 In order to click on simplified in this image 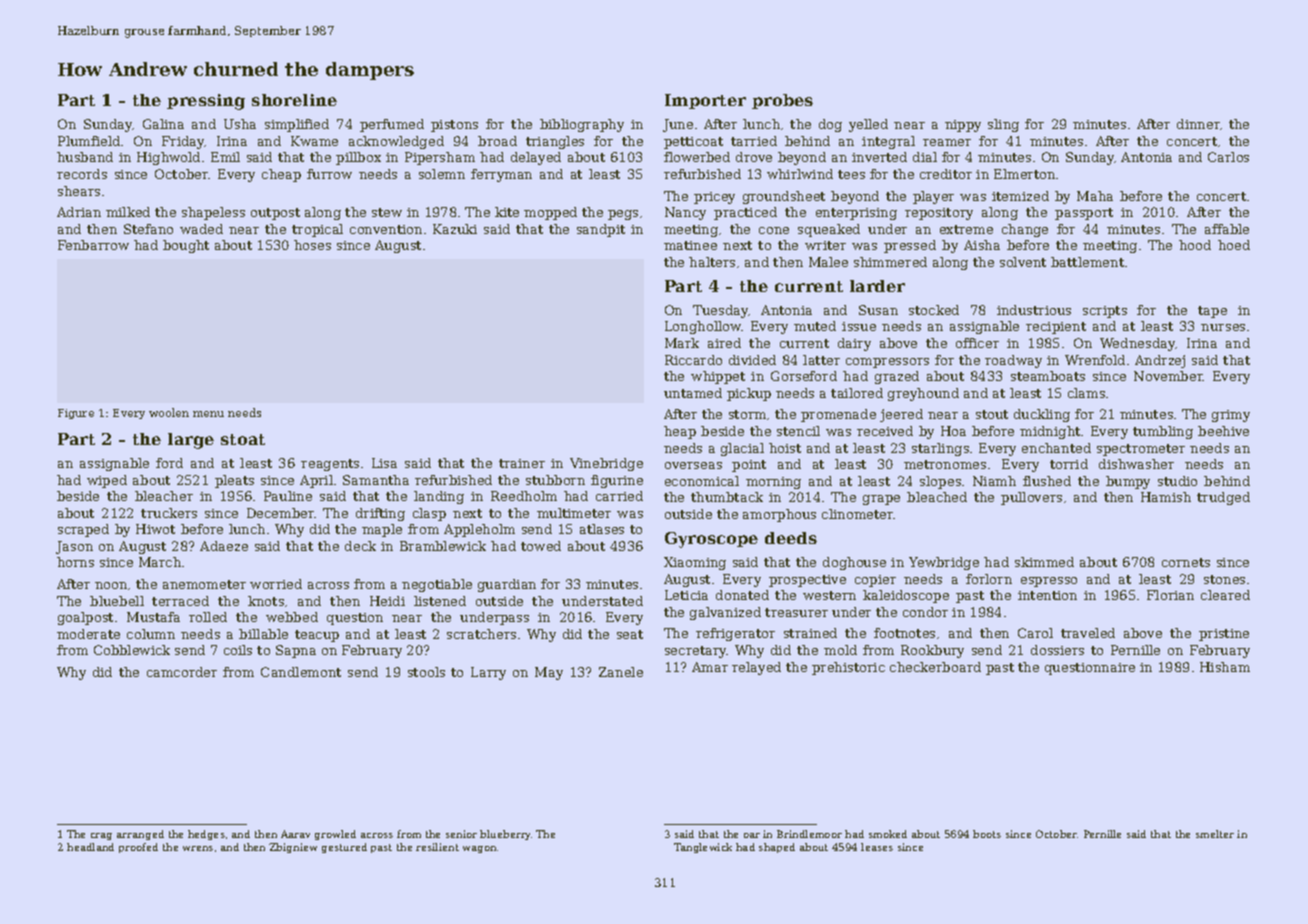, I will do `click(297, 125)`.
